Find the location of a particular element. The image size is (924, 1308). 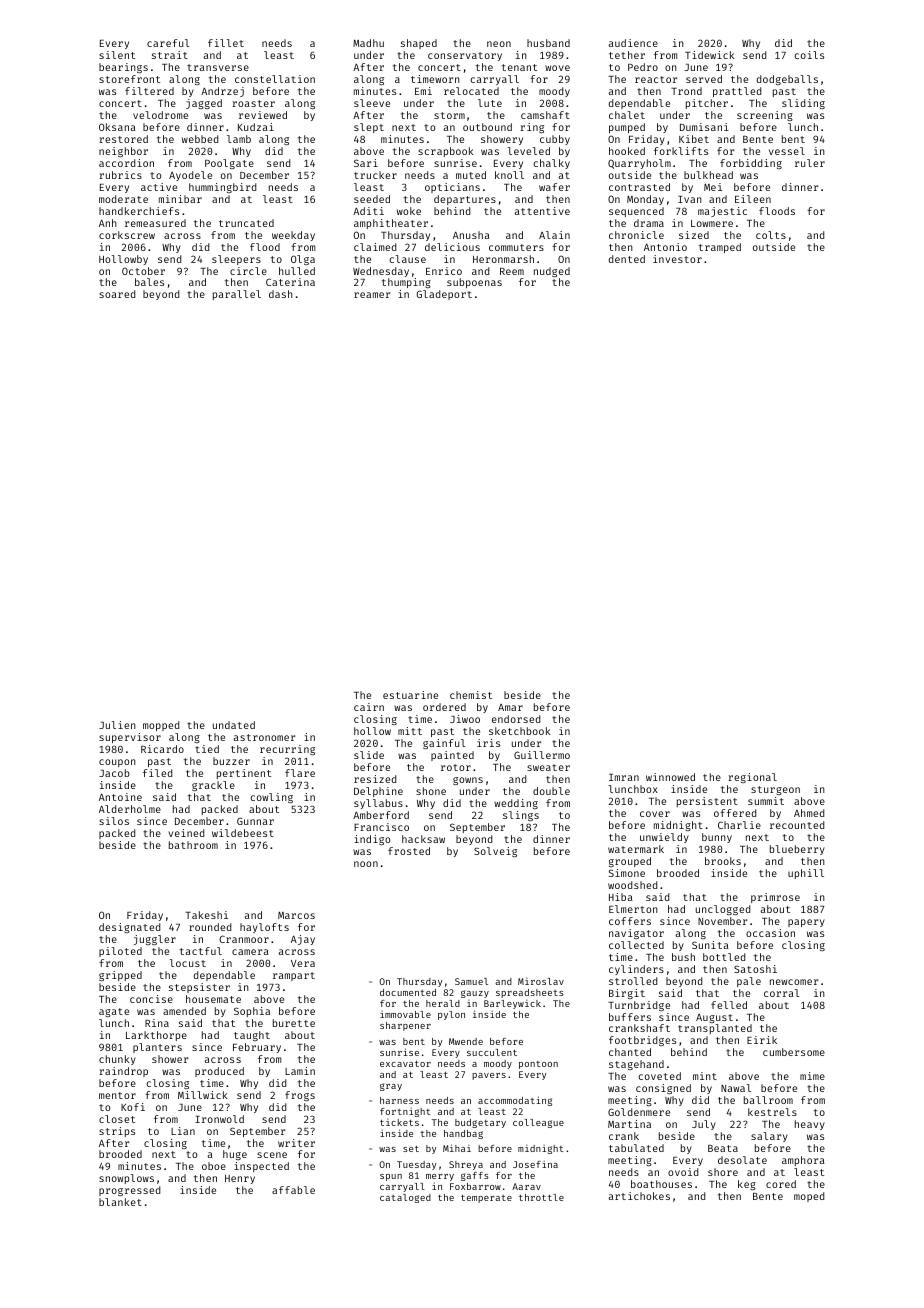

temperate is located at coordinates (486, 1199).
